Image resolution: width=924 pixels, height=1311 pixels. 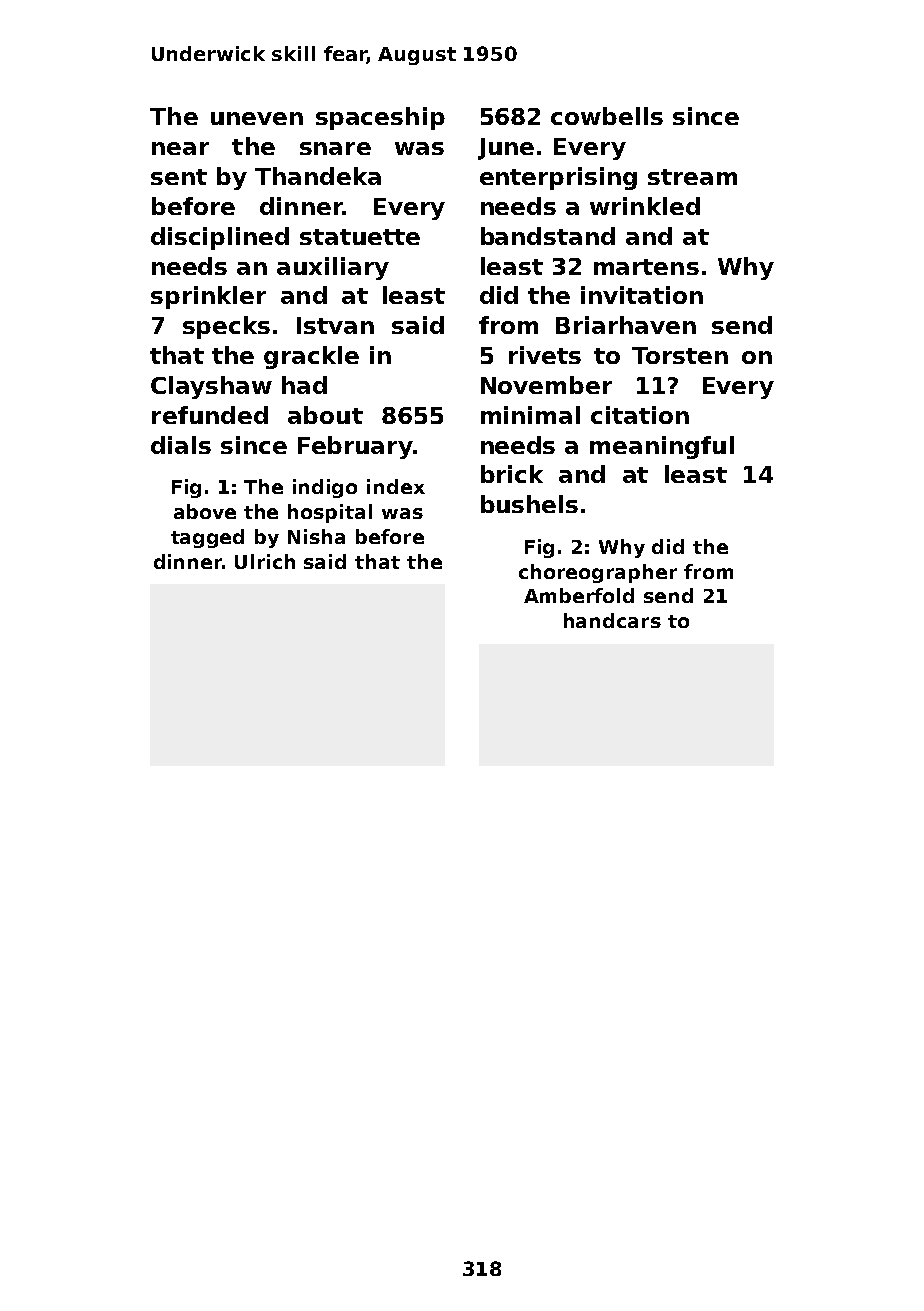 What do you see at coordinates (645, 206) in the screenshot?
I see `wrinkled` at bounding box center [645, 206].
